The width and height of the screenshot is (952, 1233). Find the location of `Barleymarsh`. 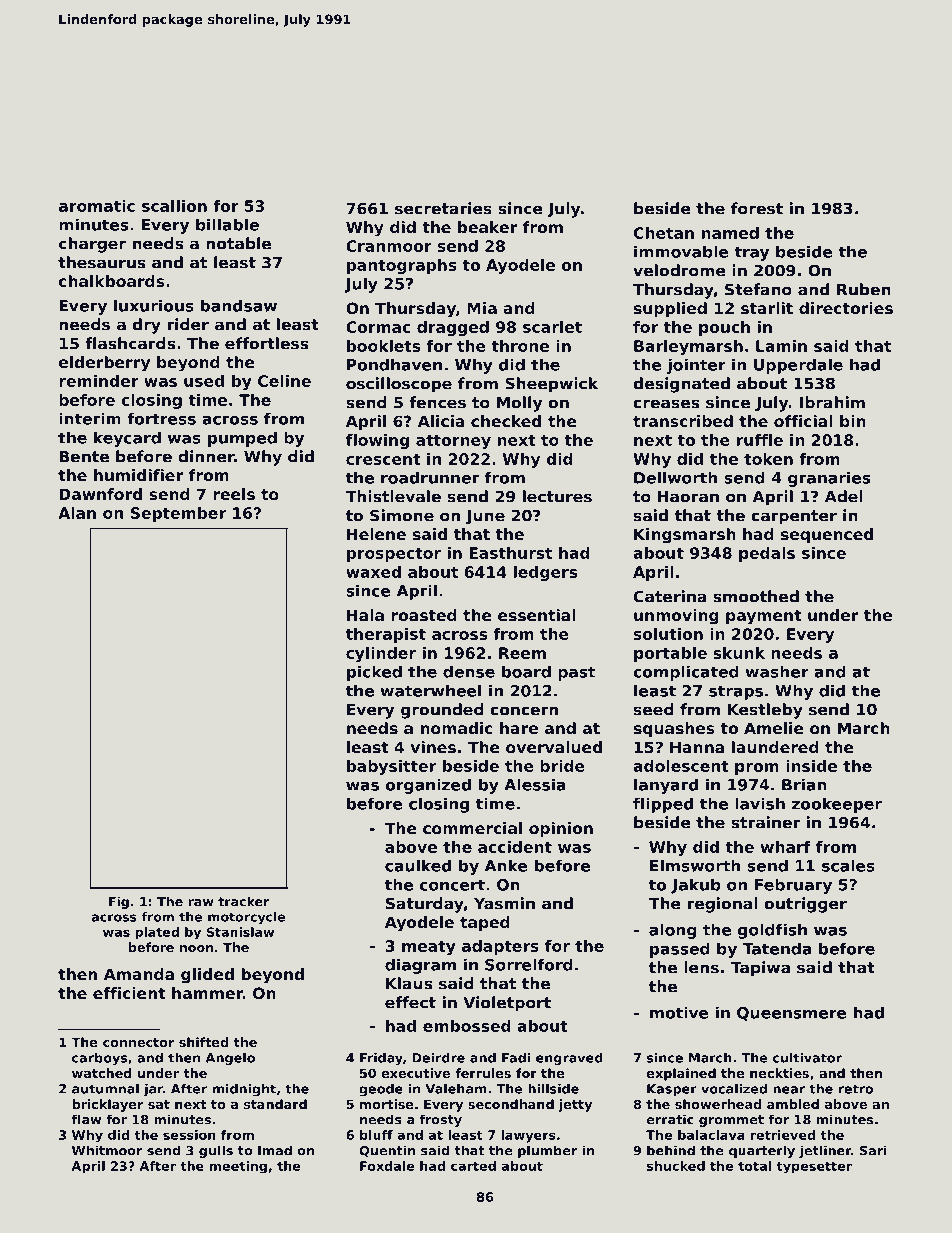

Barleymarsh is located at coordinates (688, 347).
